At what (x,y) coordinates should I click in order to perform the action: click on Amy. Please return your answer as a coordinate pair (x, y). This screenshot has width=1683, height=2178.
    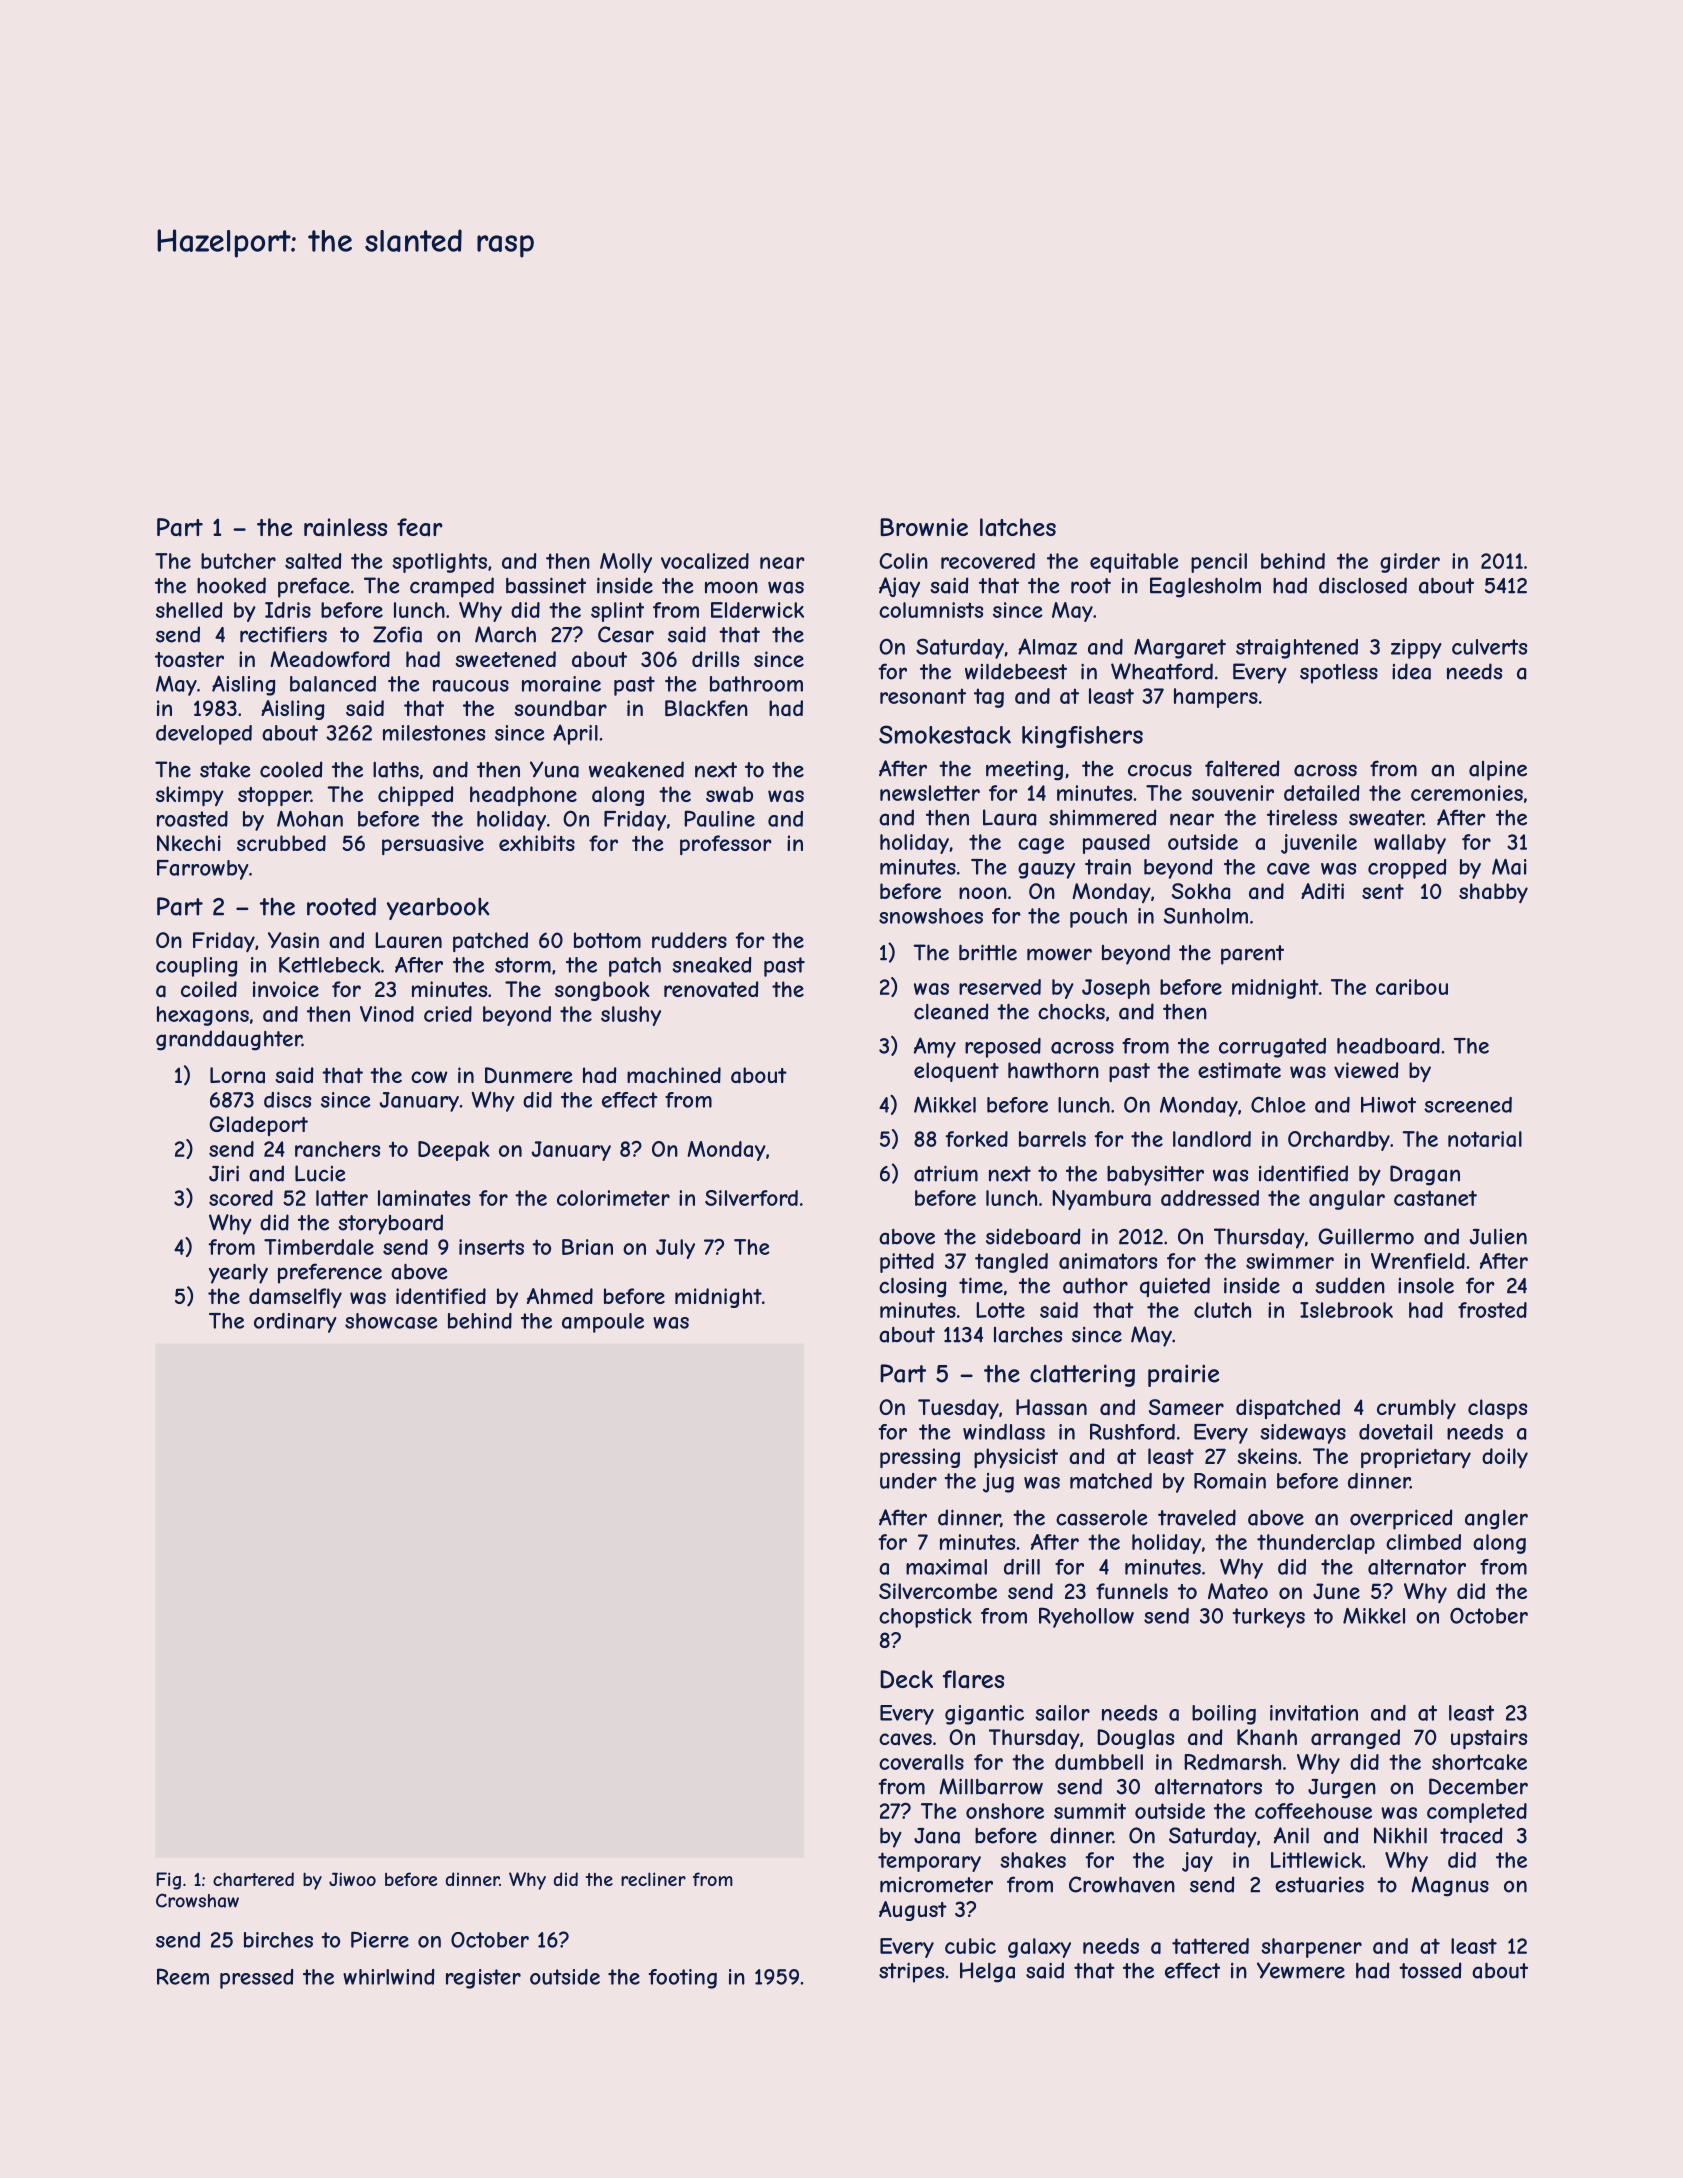
    Looking at the image, I should click on (935, 1047).
